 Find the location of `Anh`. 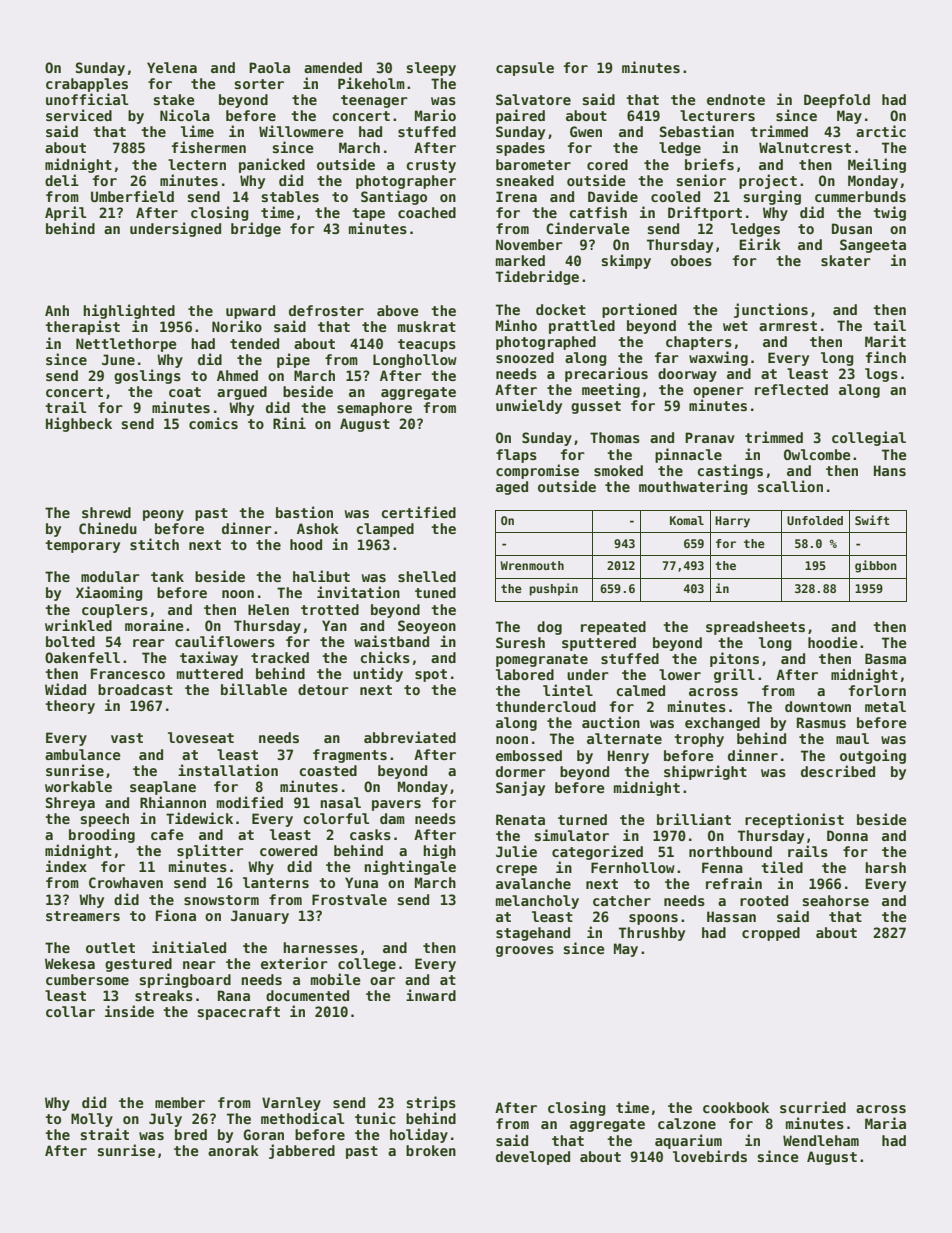

Anh is located at coordinates (57, 310).
